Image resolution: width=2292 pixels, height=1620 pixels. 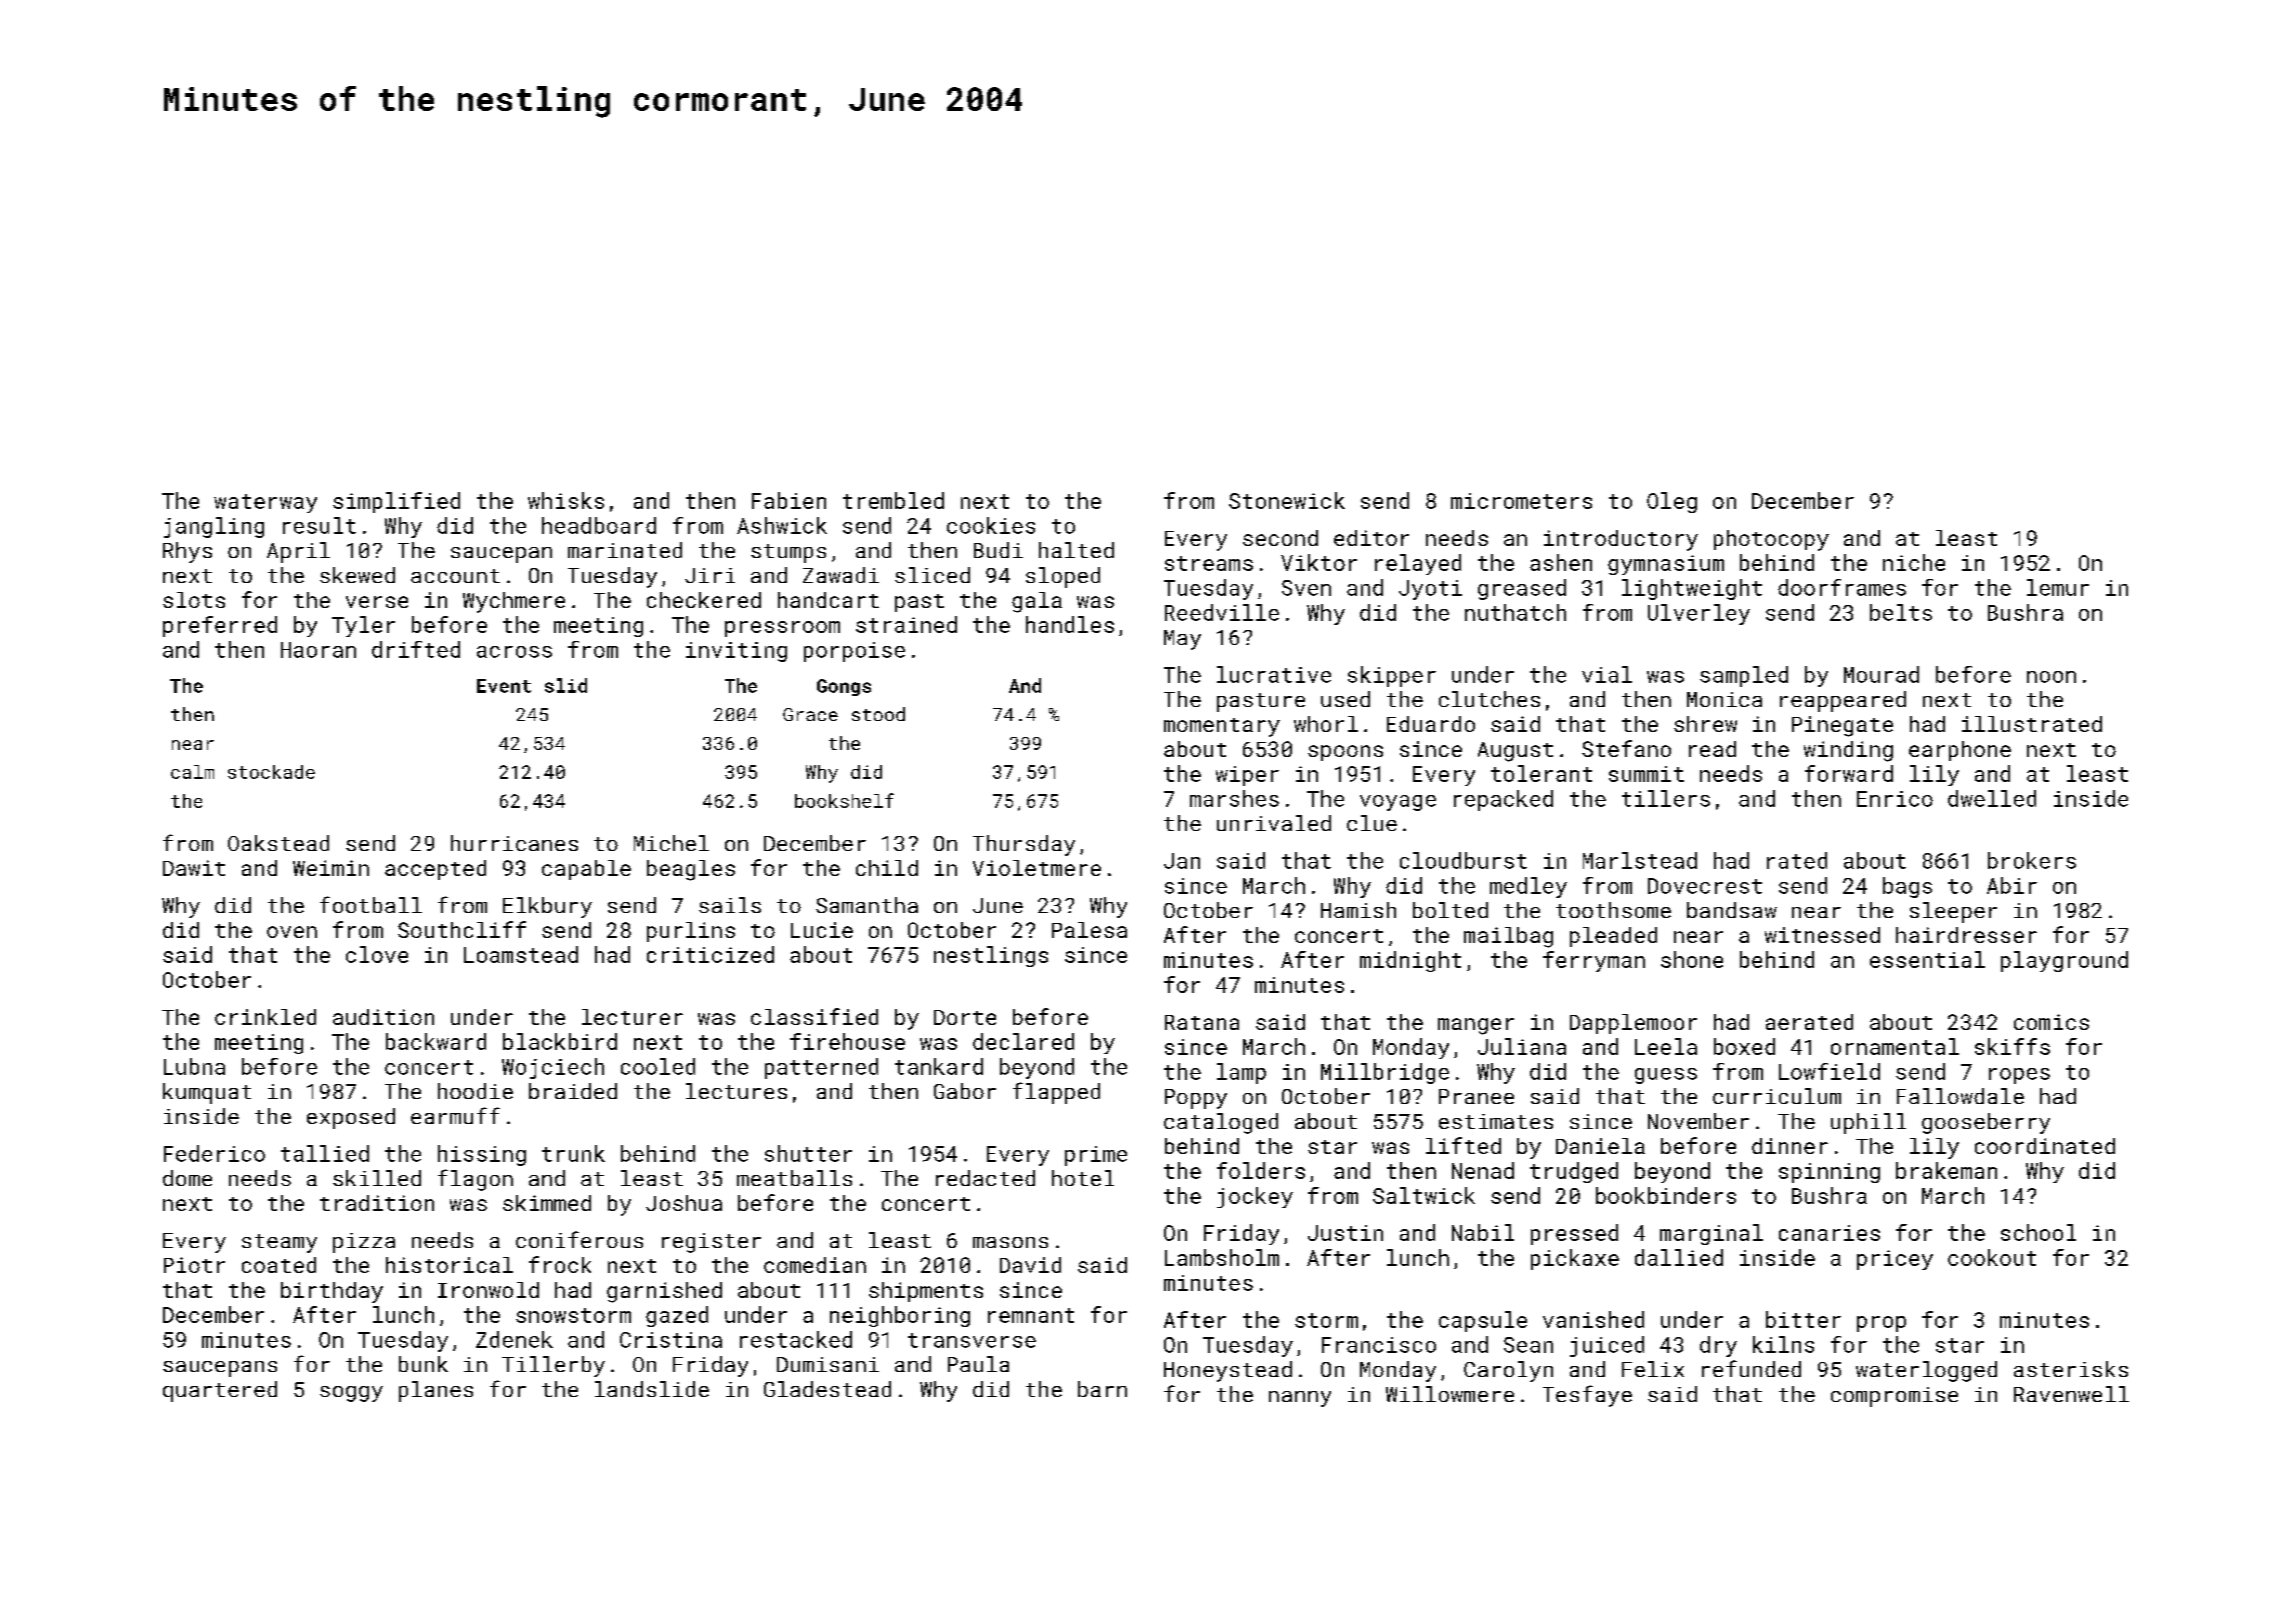 I want to click on nanny, so click(x=1300, y=1399).
